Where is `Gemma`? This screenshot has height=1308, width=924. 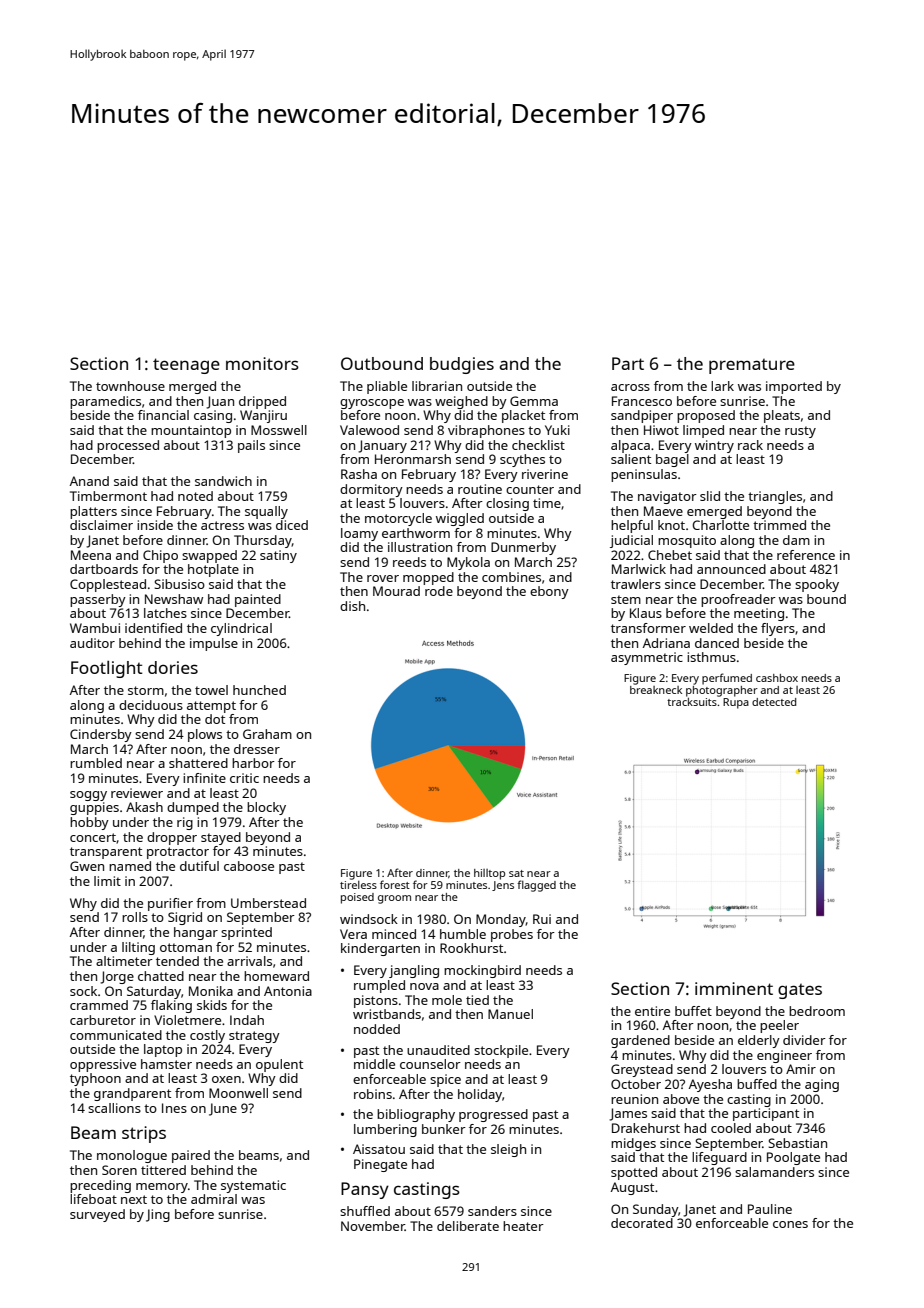
Gemma is located at coordinates (534, 401).
